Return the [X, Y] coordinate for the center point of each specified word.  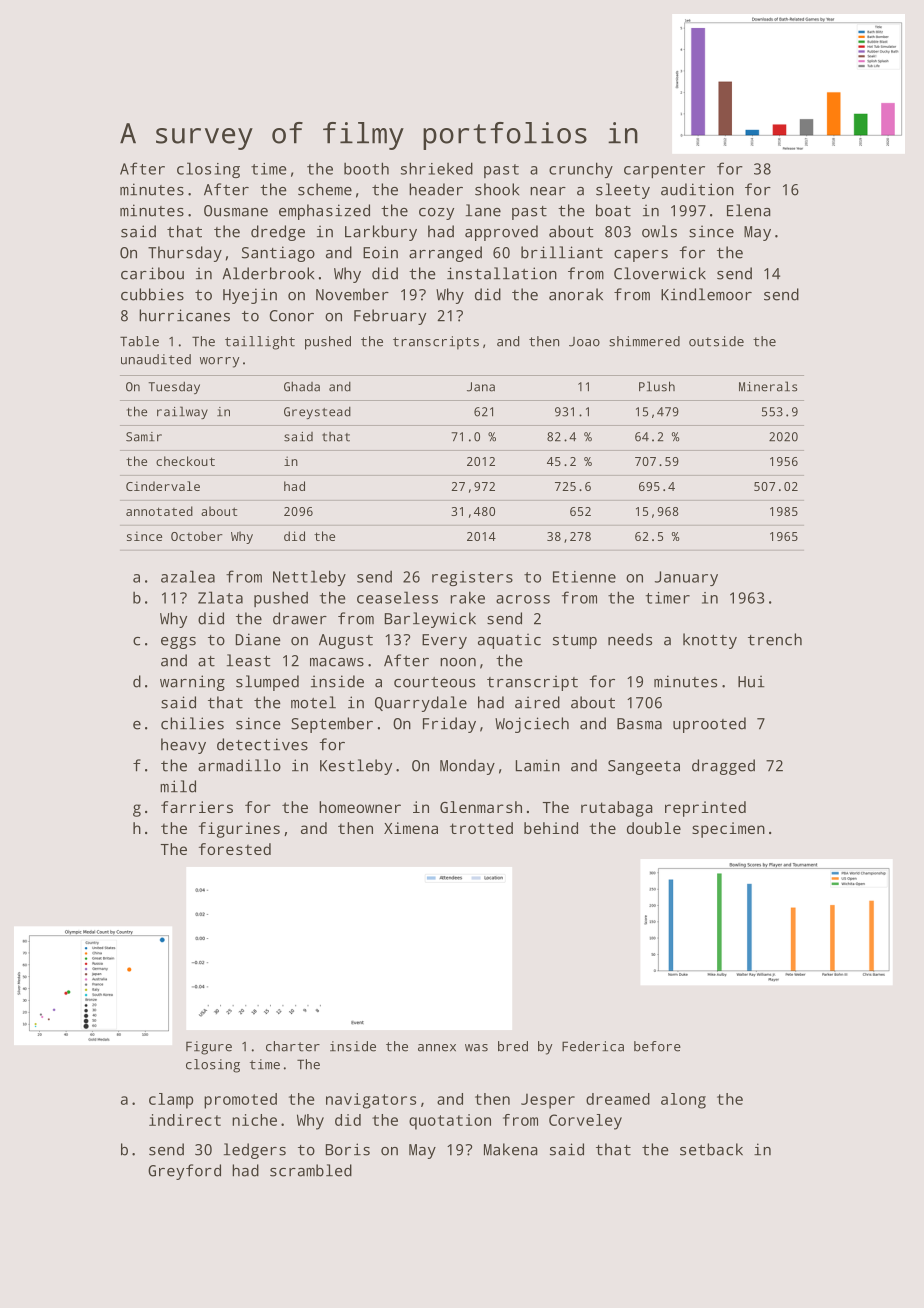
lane [483, 210]
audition [697, 189]
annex [437, 1048]
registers [472, 578]
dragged [723, 767]
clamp [171, 1101]
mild [178, 786]
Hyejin [250, 296]
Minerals [768, 386]
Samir [144, 437]
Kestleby [356, 767]
